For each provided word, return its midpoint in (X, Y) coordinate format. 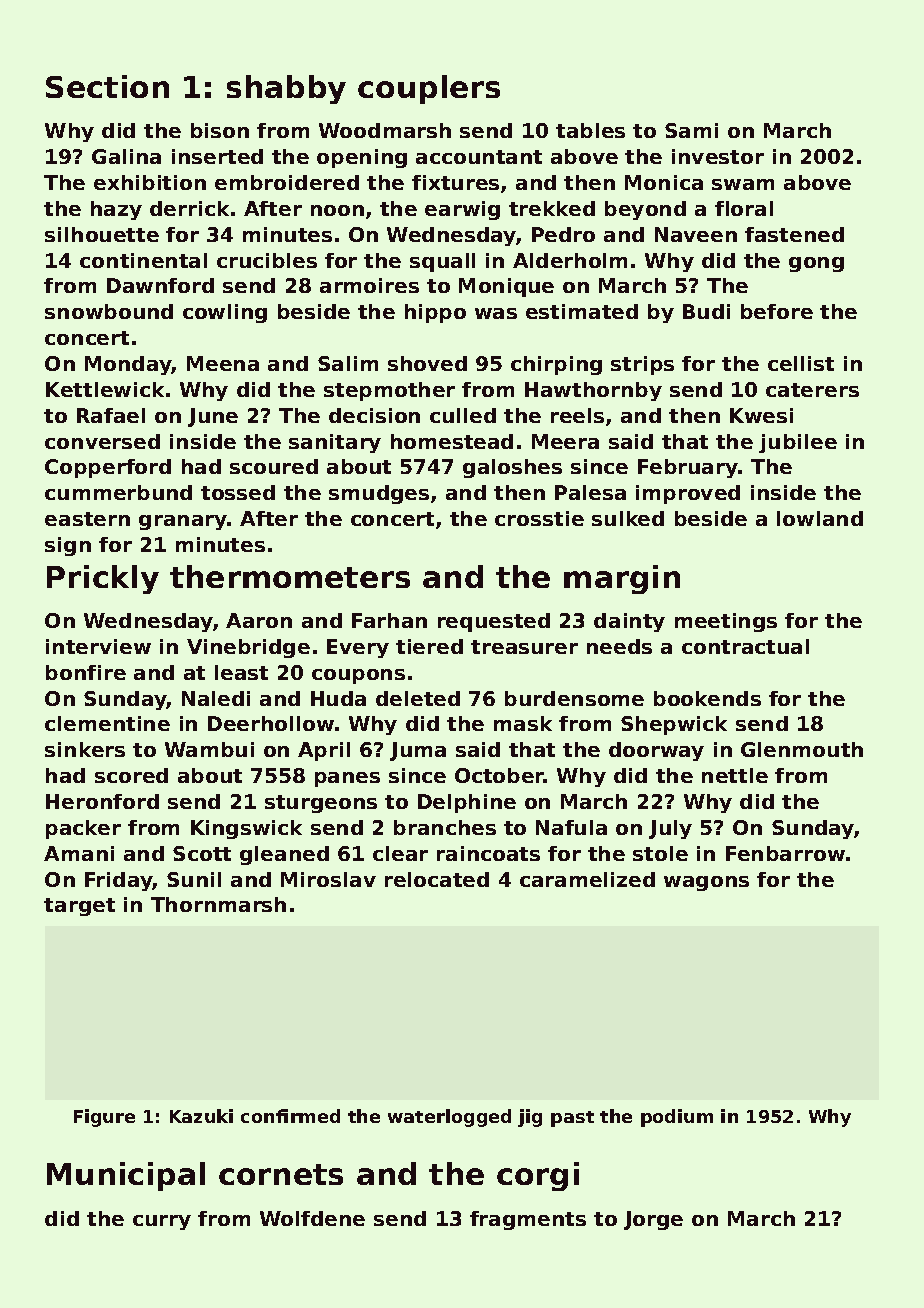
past (572, 1119)
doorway (656, 751)
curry (162, 1222)
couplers (429, 89)
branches (445, 827)
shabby (286, 89)
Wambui (209, 749)
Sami (691, 130)
